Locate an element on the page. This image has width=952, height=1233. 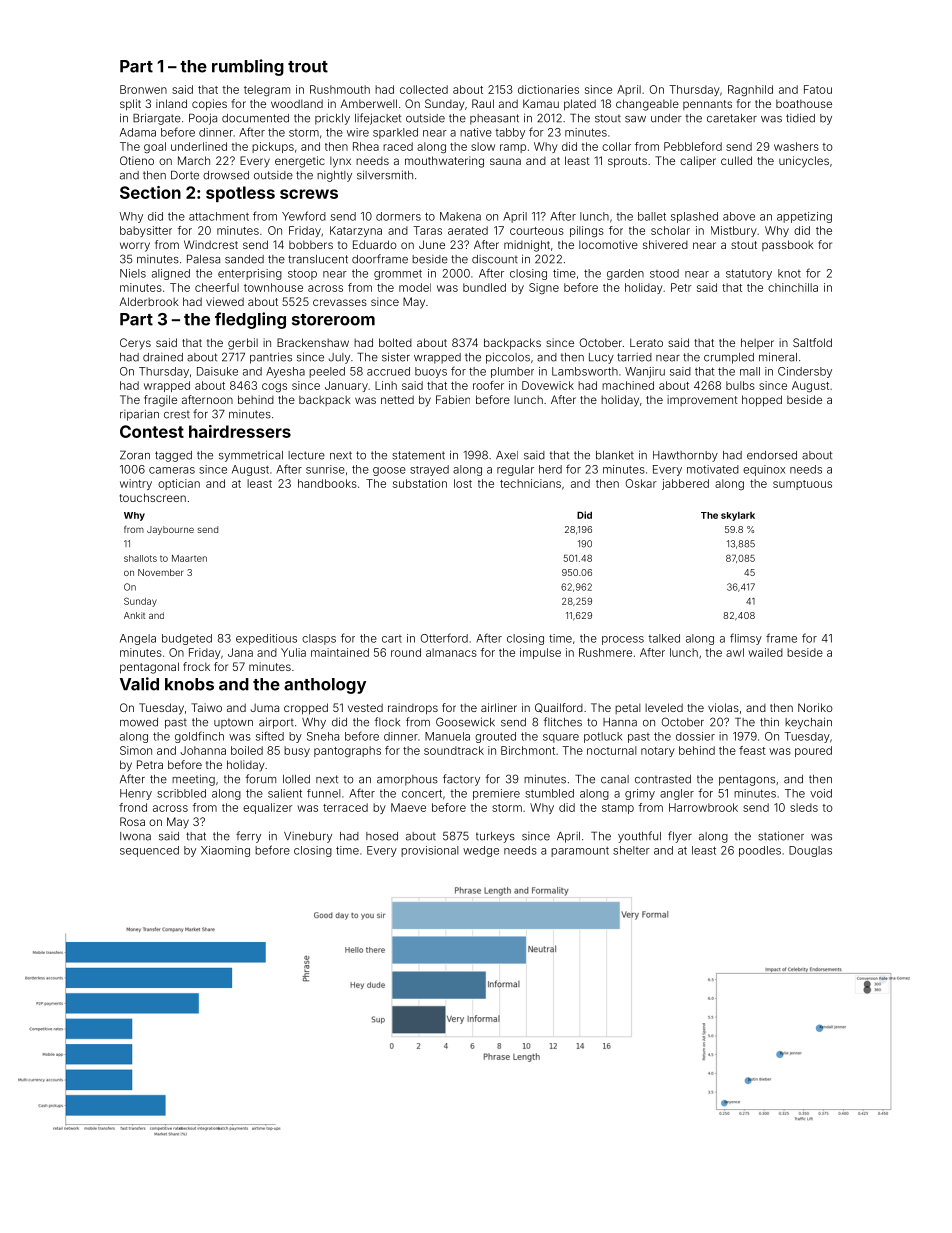
shelter is located at coordinates (631, 850).
